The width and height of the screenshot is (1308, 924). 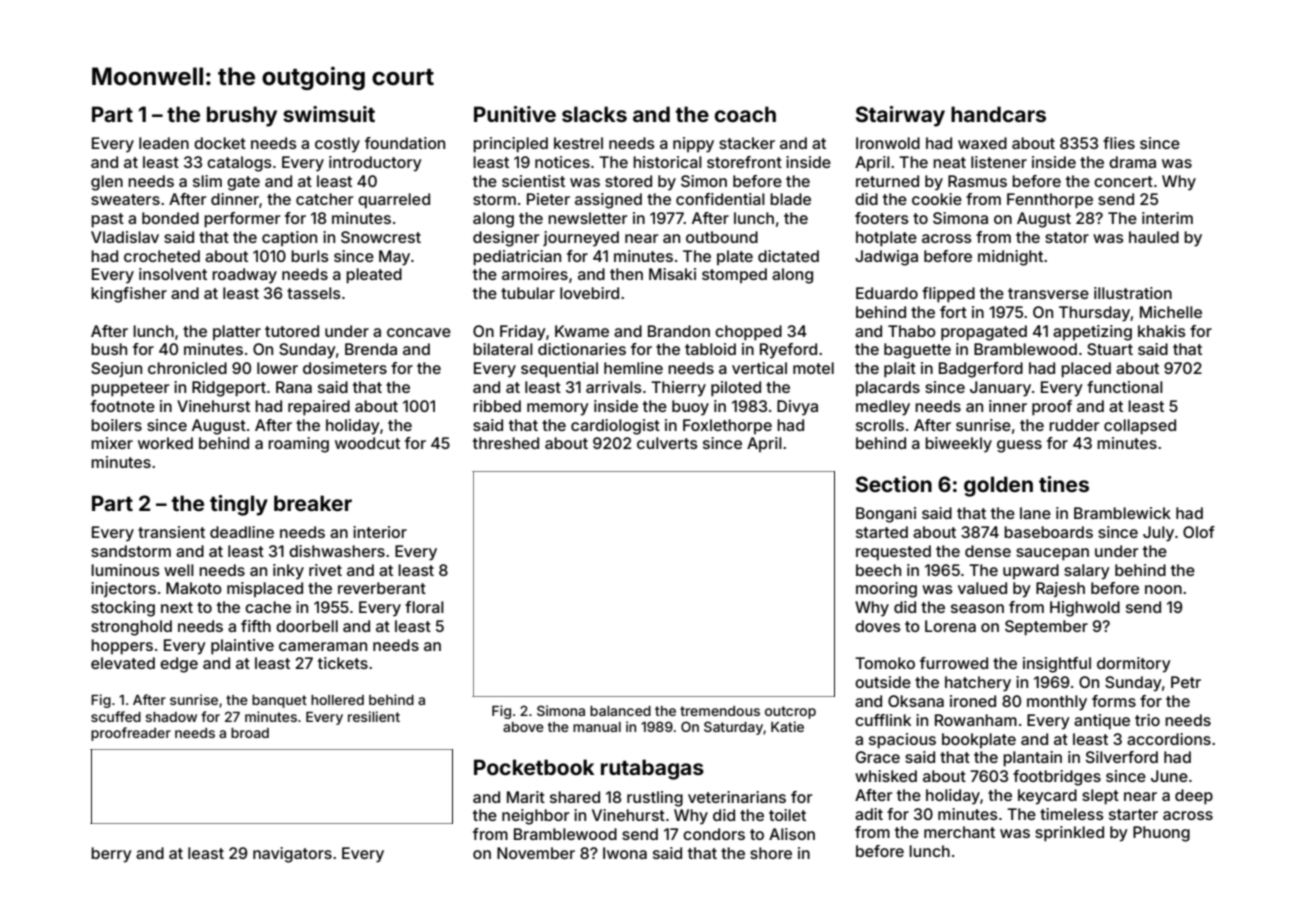 I want to click on tingly, so click(x=239, y=505).
